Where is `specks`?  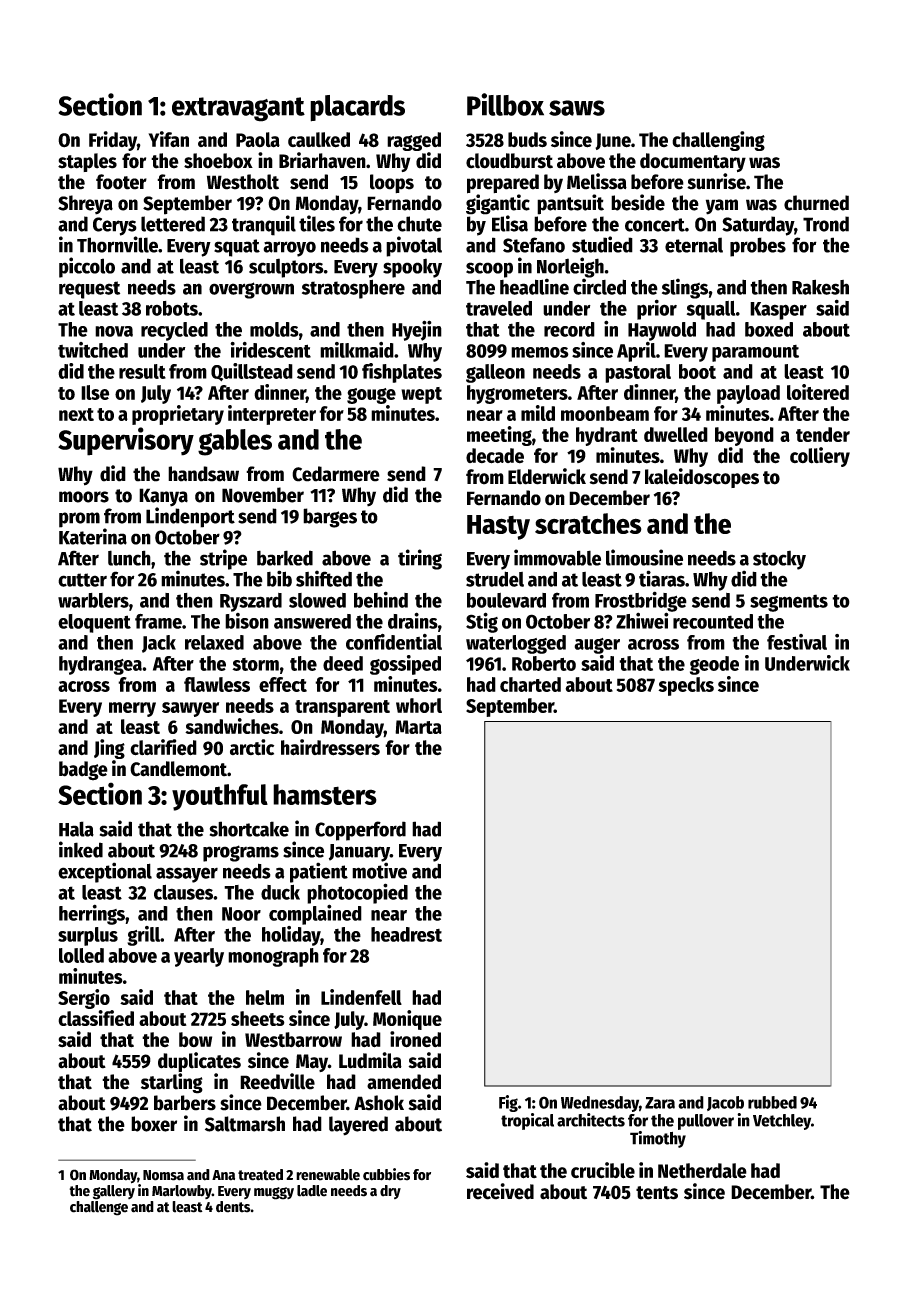
specks is located at coordinates (686, 686).
